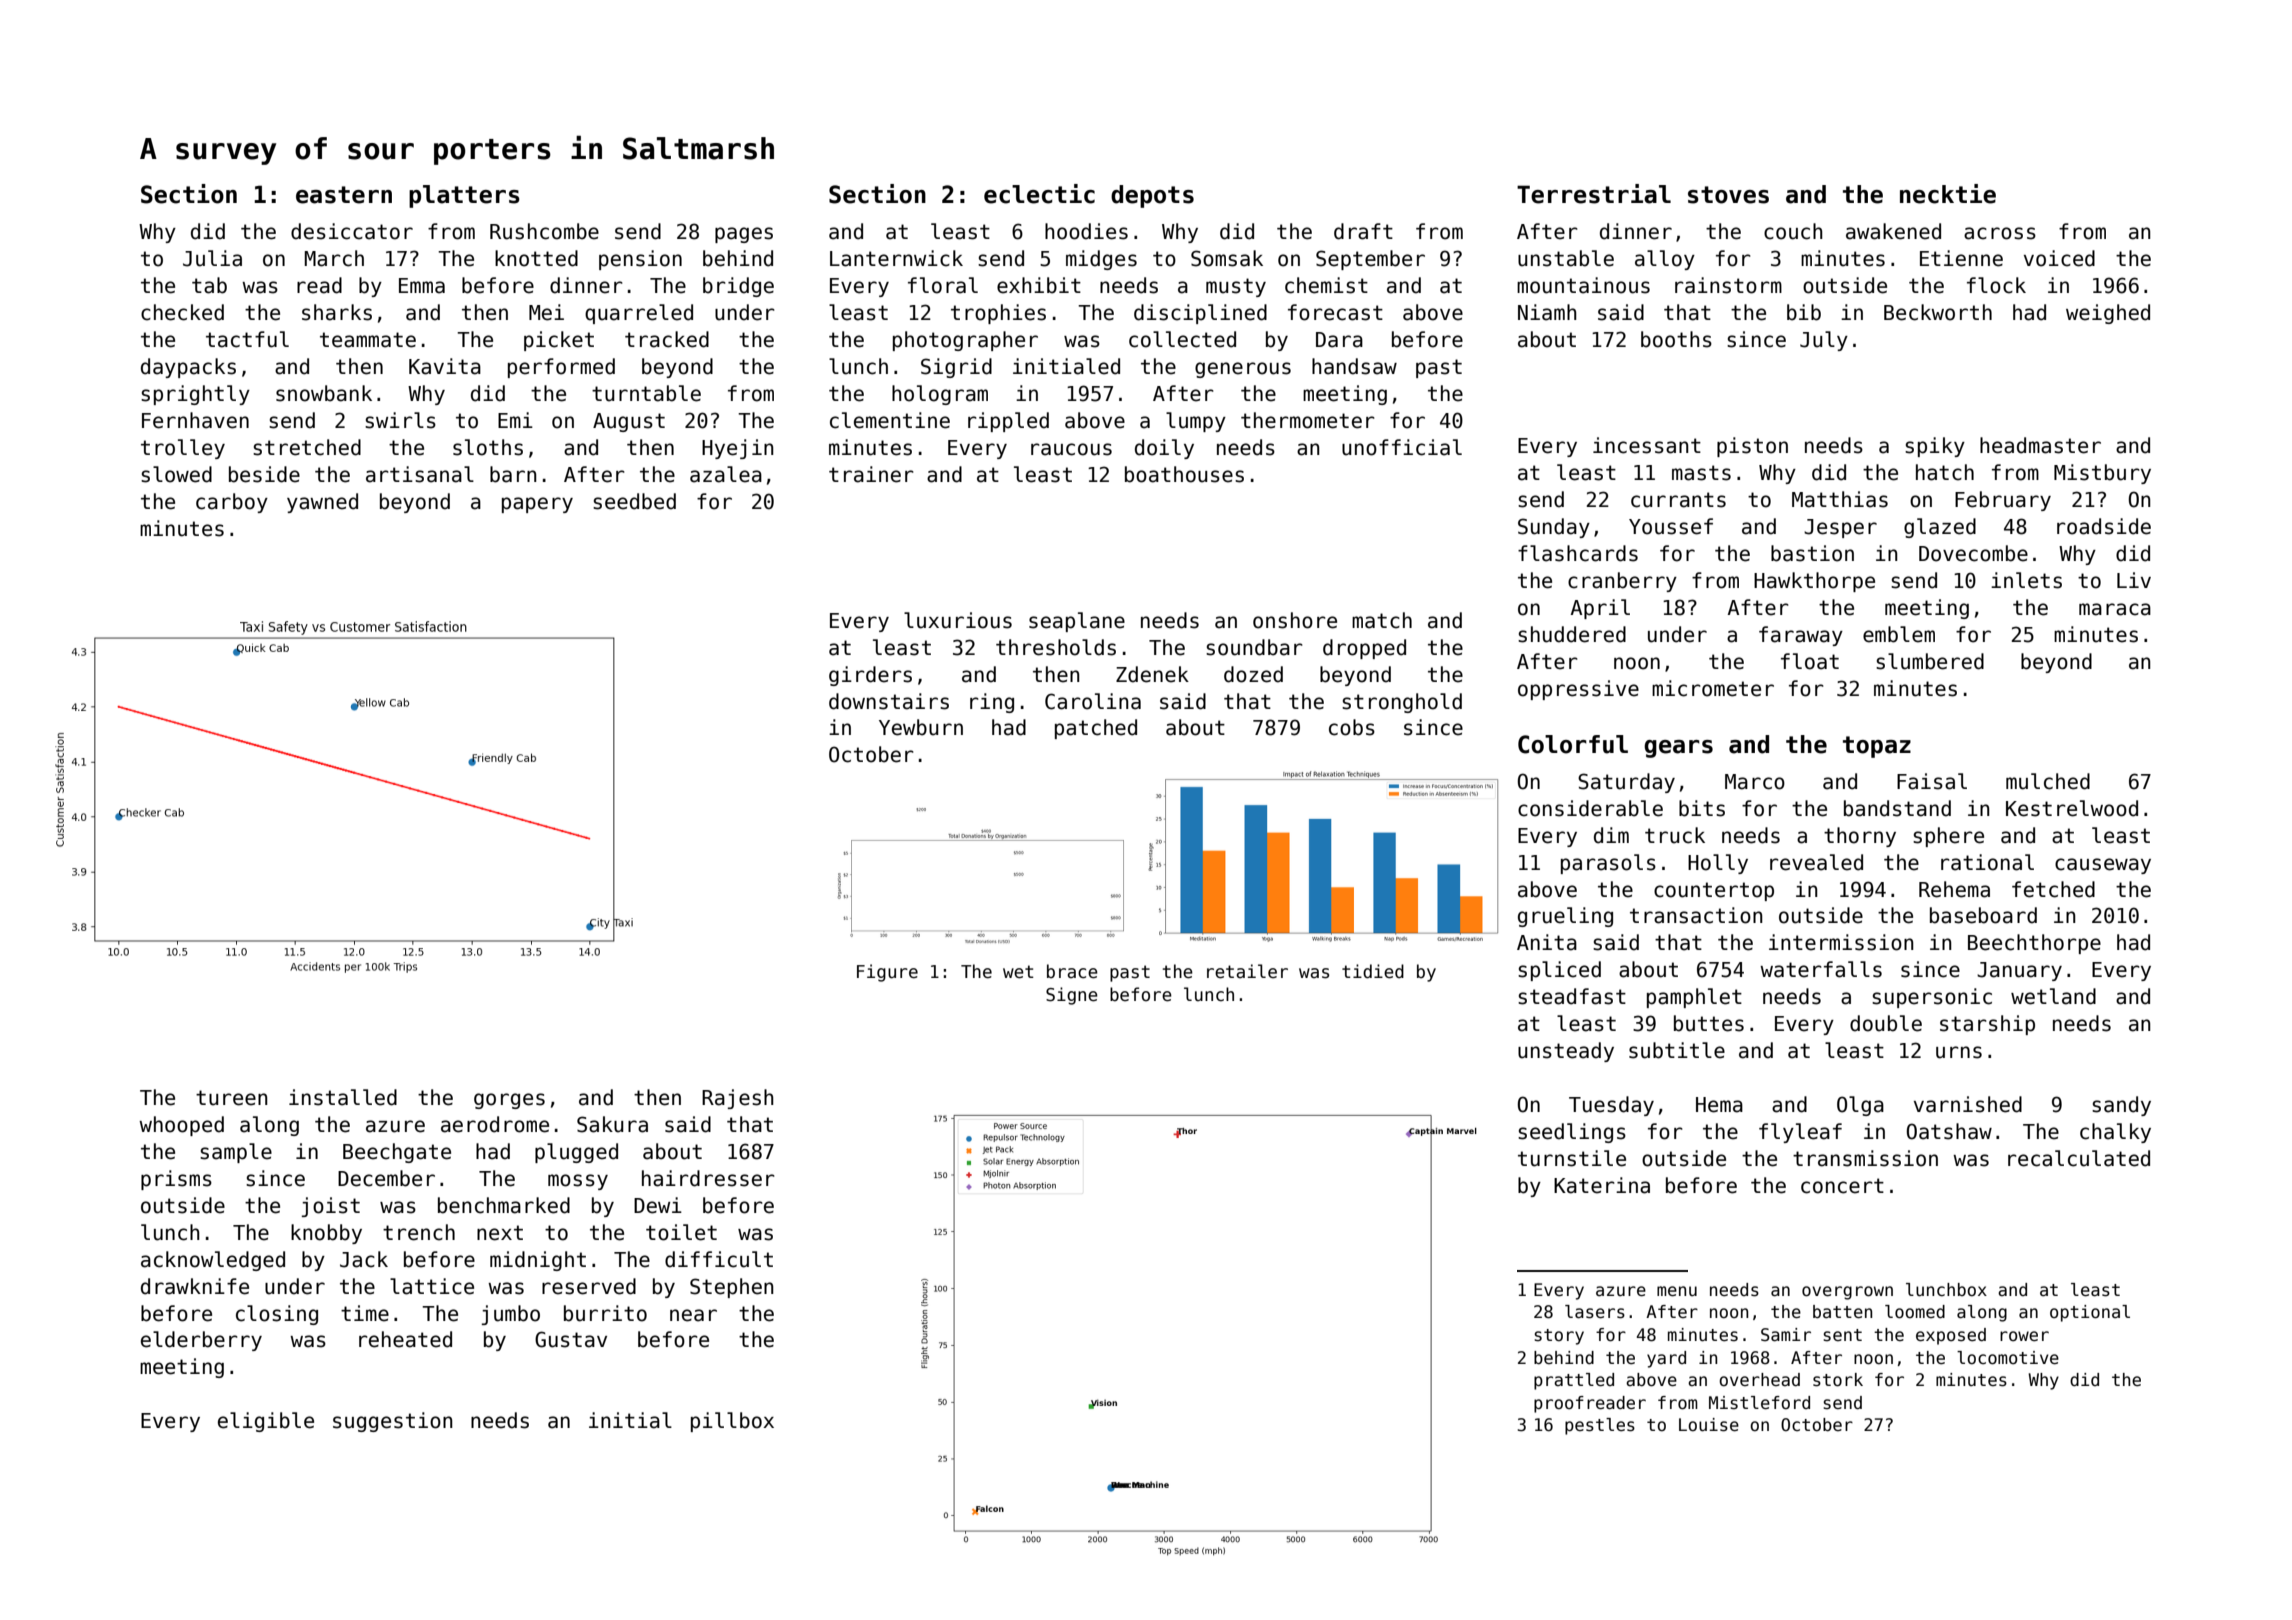  I want to click on unsteady, so click(1566, 1052).
